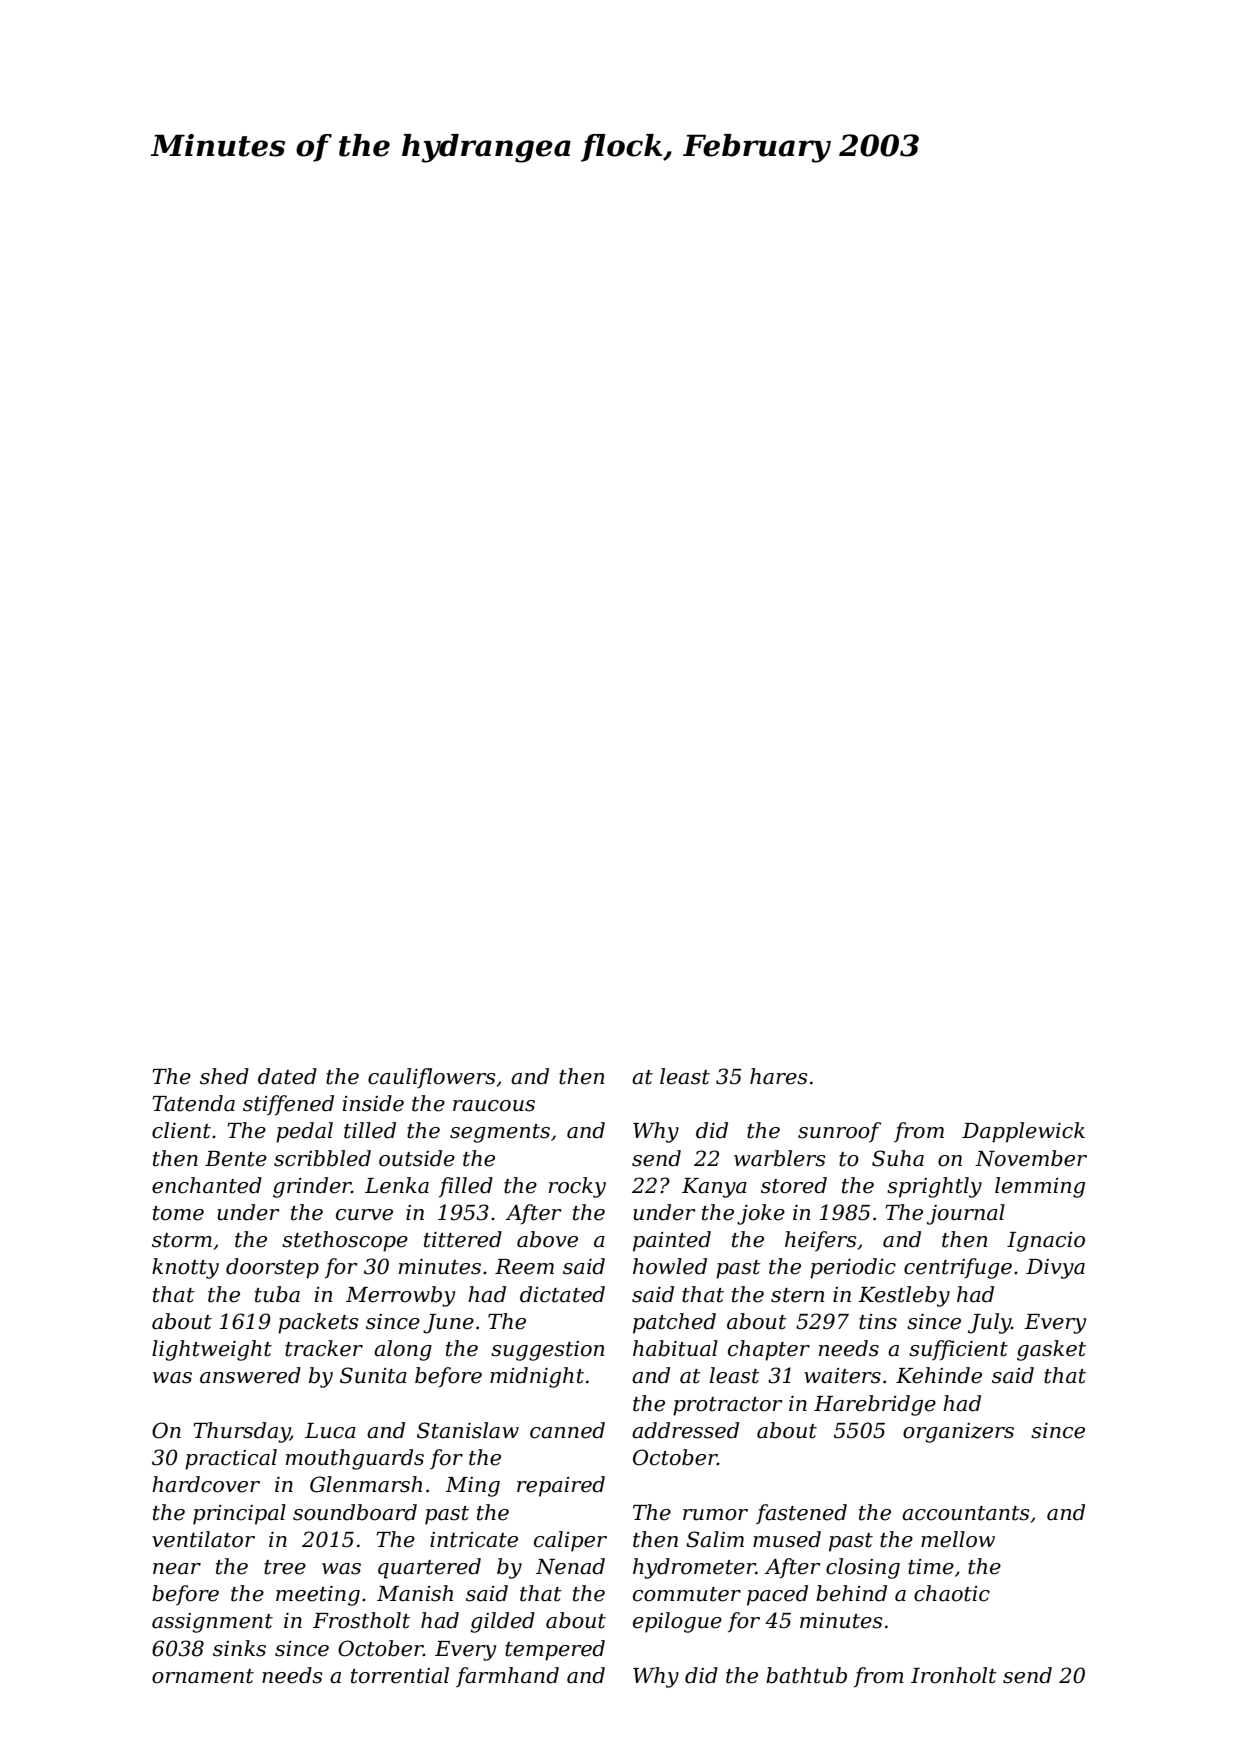 The height and width of the page is (1750, 1238). What do you see at coordinates (567, 1430) in the page?
I see `canned` at bounding box center [567, 1430].
